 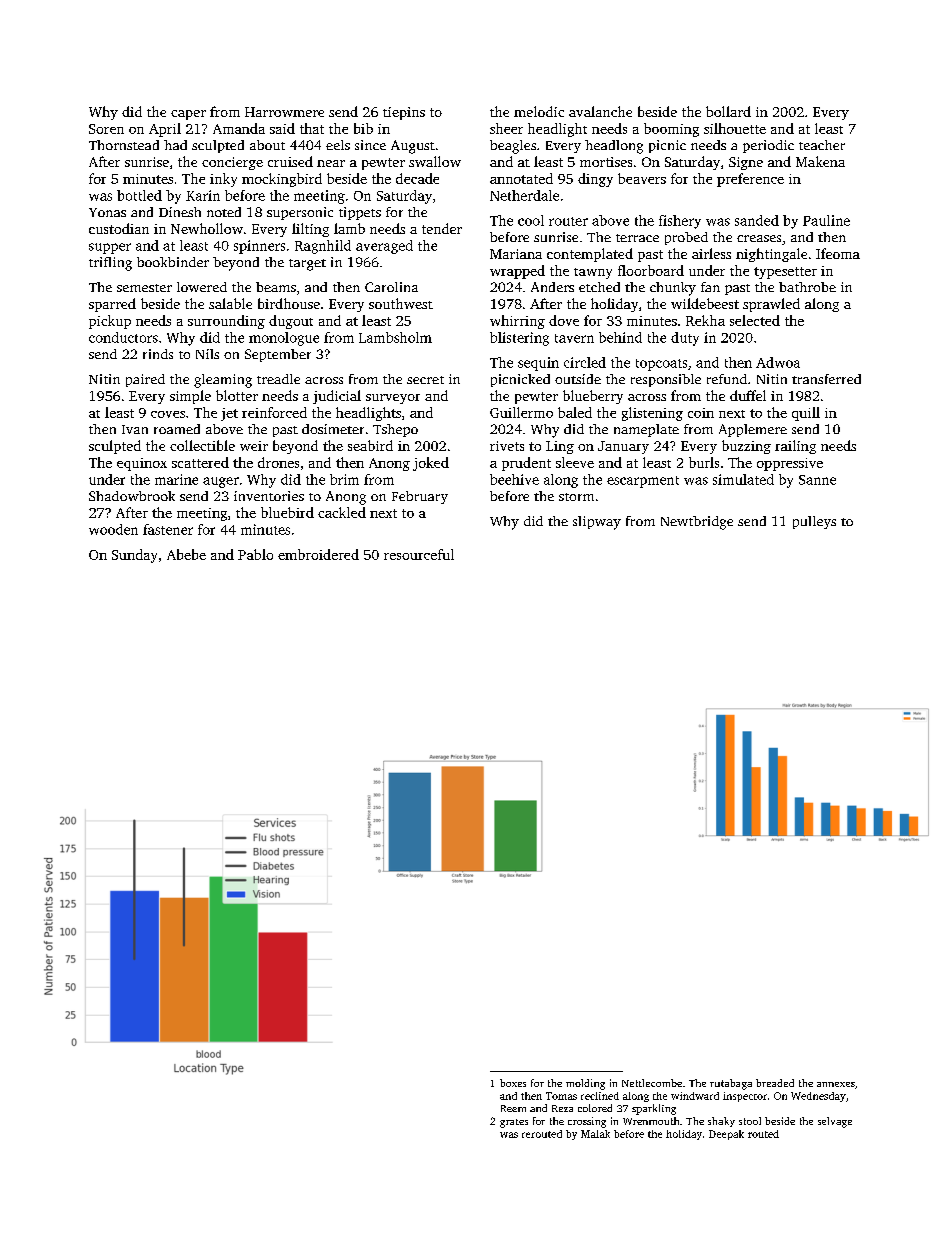 What do you see at coordinates (728, 111) in the screenshot?
I see `bollard` at bounding box center [728, 111].
